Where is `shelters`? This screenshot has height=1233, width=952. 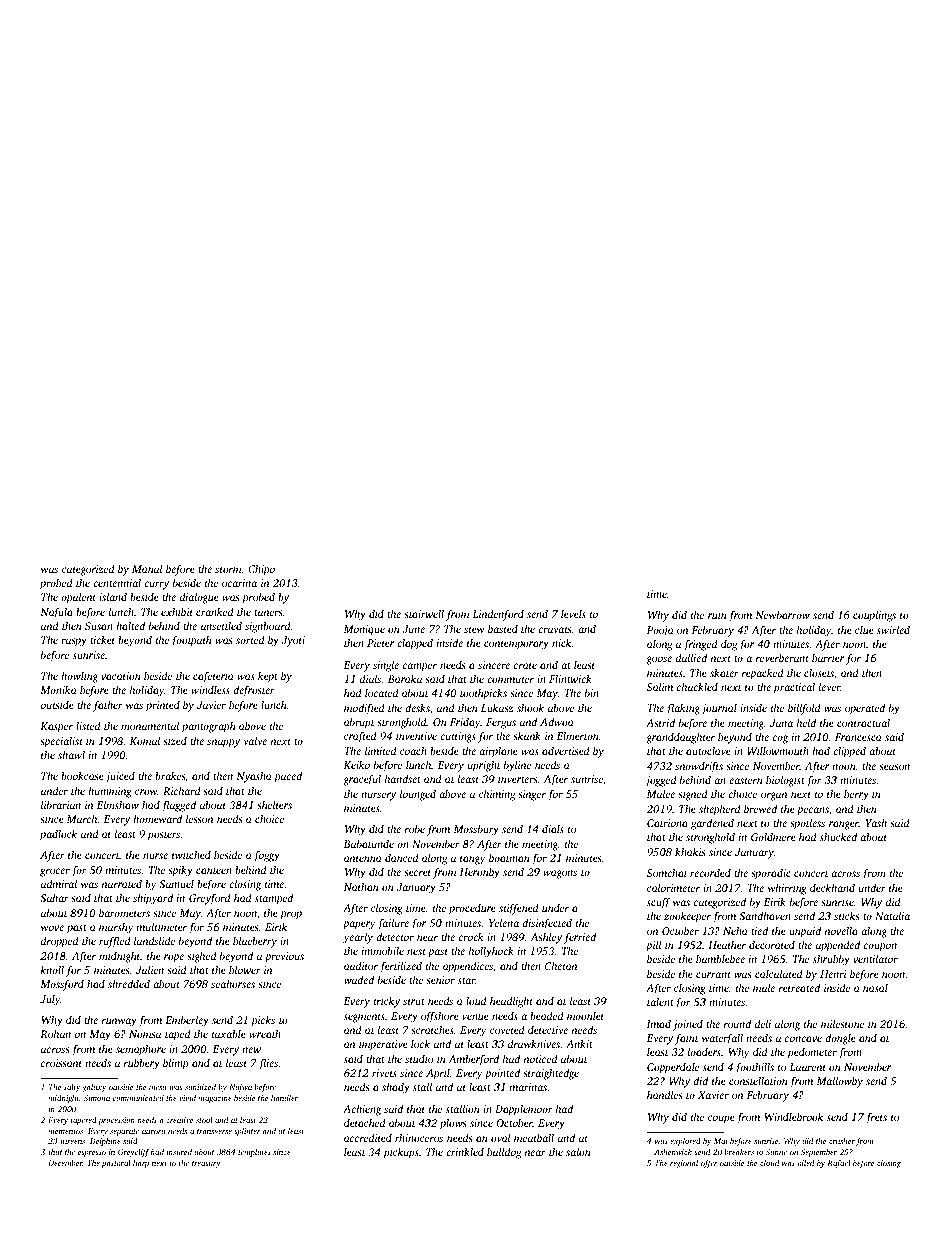
shelters is located at coordinates (274, 805).
